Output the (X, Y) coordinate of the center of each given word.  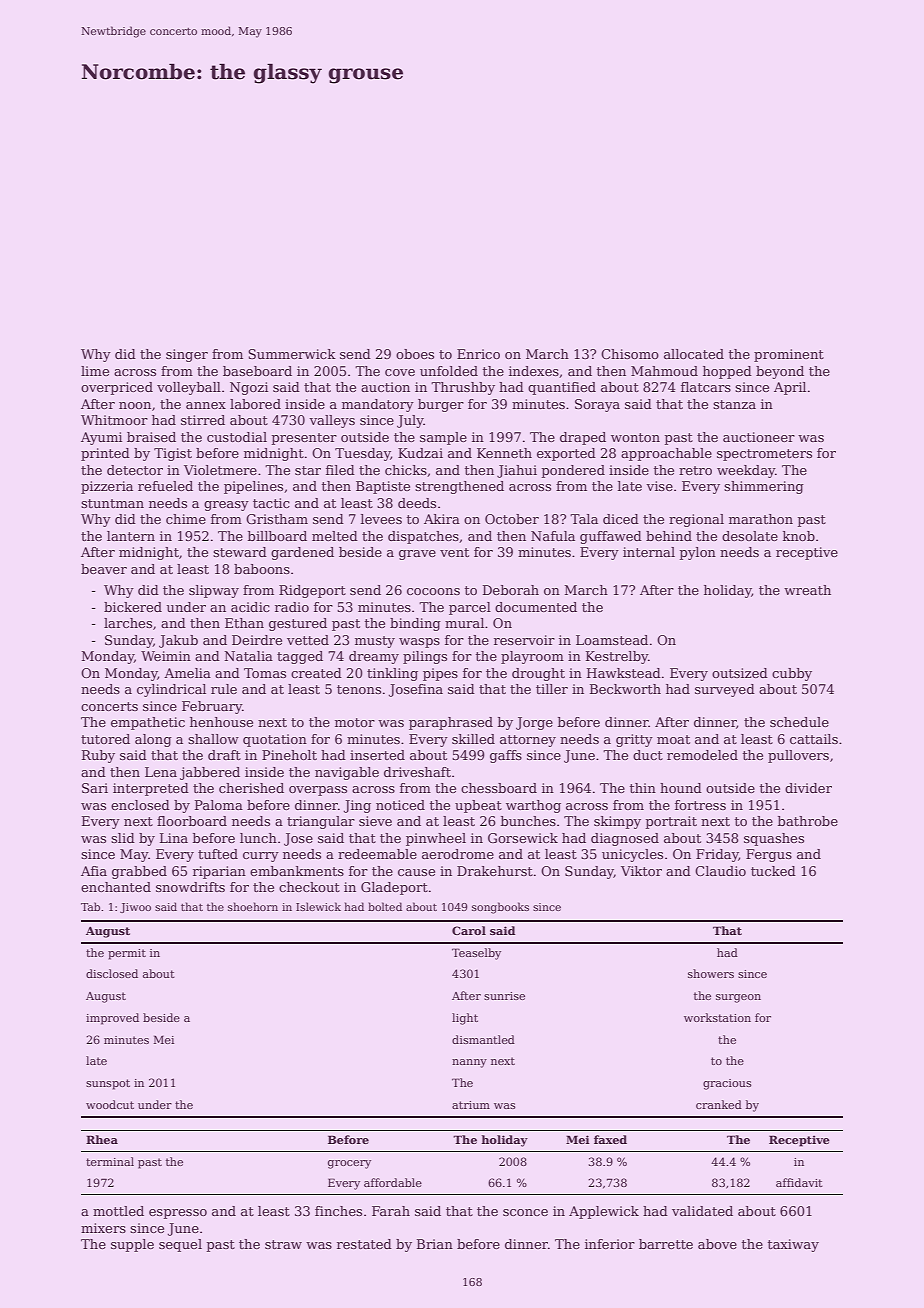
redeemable (377, 854)
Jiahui (517, 471)
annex (206, 405)
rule (224, 689)
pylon (698, 553)
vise (659, 486)
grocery (349, 1164)
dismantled (483, 1039)
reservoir (524, 640)
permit (127, 954)
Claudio (720, 871)
